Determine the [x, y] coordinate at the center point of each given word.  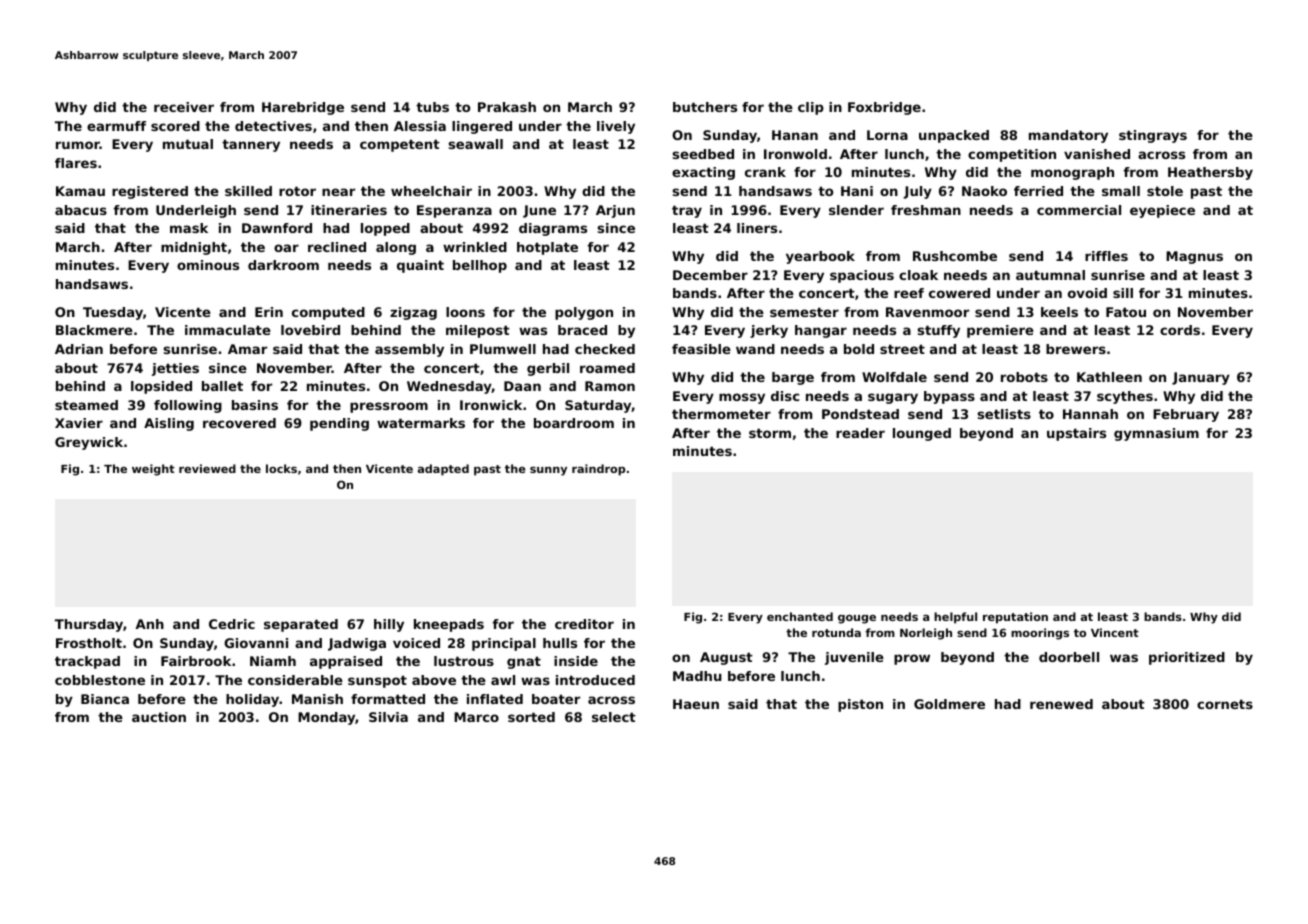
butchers [705, 107]
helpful [955, 618]
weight [153, 470]
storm [770, 433]
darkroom [283, 265]
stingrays [1153, 136]
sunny [548, 471]
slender [856, 210]
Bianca [105, 699]
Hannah [1090, 414]
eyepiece [1162, 211]
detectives [273, 126]
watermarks [421, 423]
